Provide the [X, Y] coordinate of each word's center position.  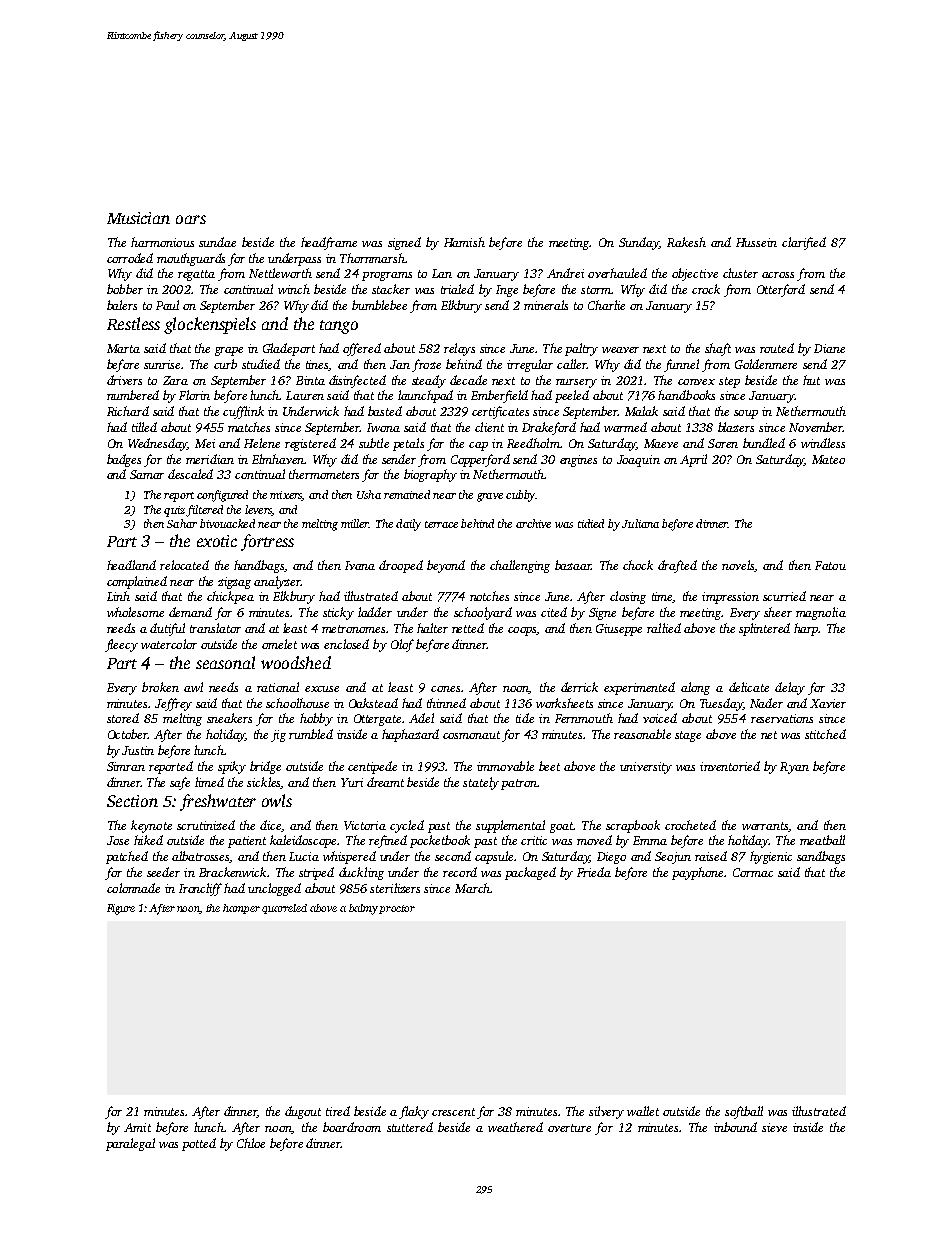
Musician [138, 218]
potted [199, 1144]
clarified [804, 243]
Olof [402, 645]
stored [123, 718]
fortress [267, 542]
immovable [505, 766]
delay [790, 688]
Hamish [464, 242]
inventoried [730, 766]
